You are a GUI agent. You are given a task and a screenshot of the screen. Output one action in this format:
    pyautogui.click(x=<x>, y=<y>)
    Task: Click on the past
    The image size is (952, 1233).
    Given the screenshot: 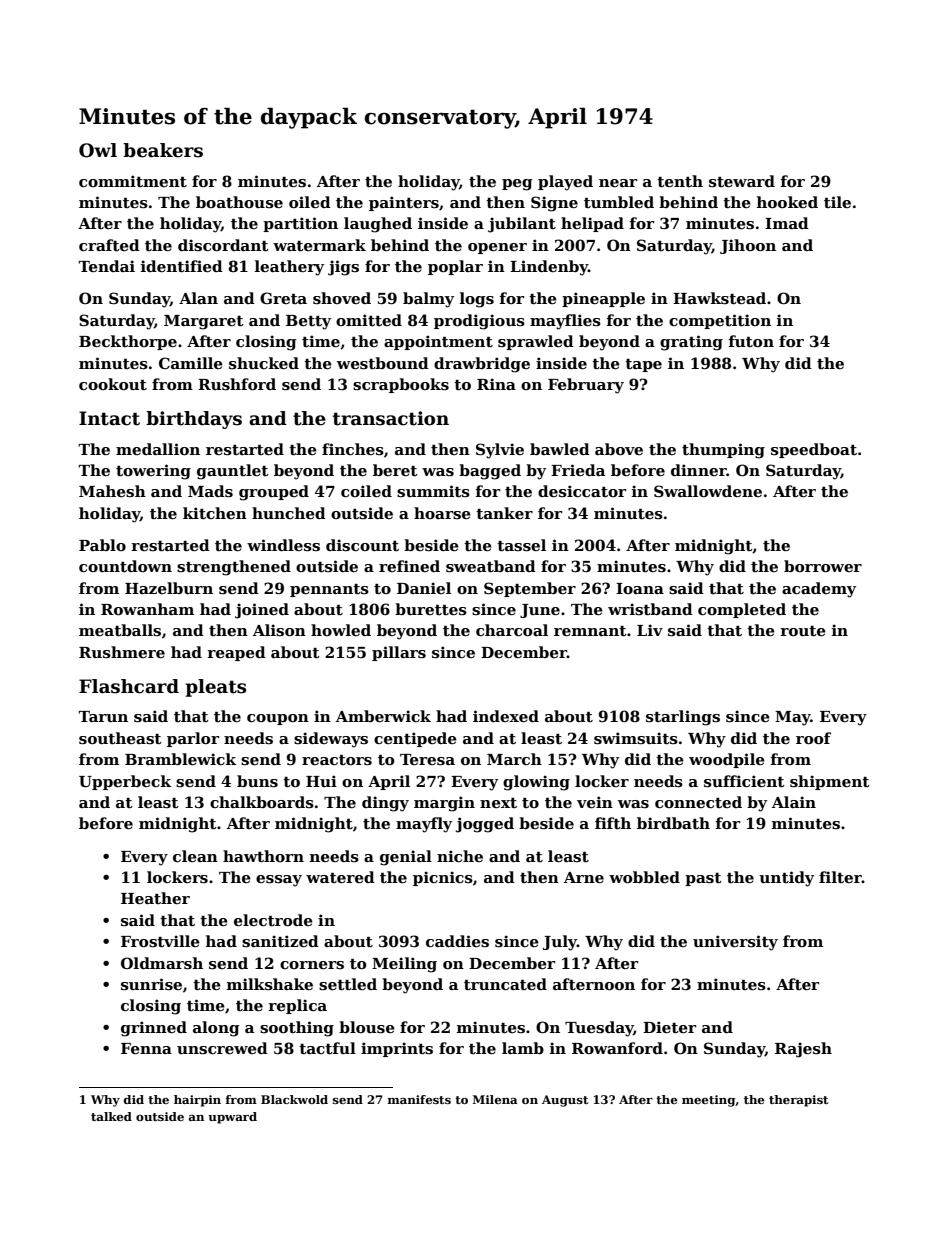 What is the action you would take?
    pyautogui.click(x=703, y=879)
